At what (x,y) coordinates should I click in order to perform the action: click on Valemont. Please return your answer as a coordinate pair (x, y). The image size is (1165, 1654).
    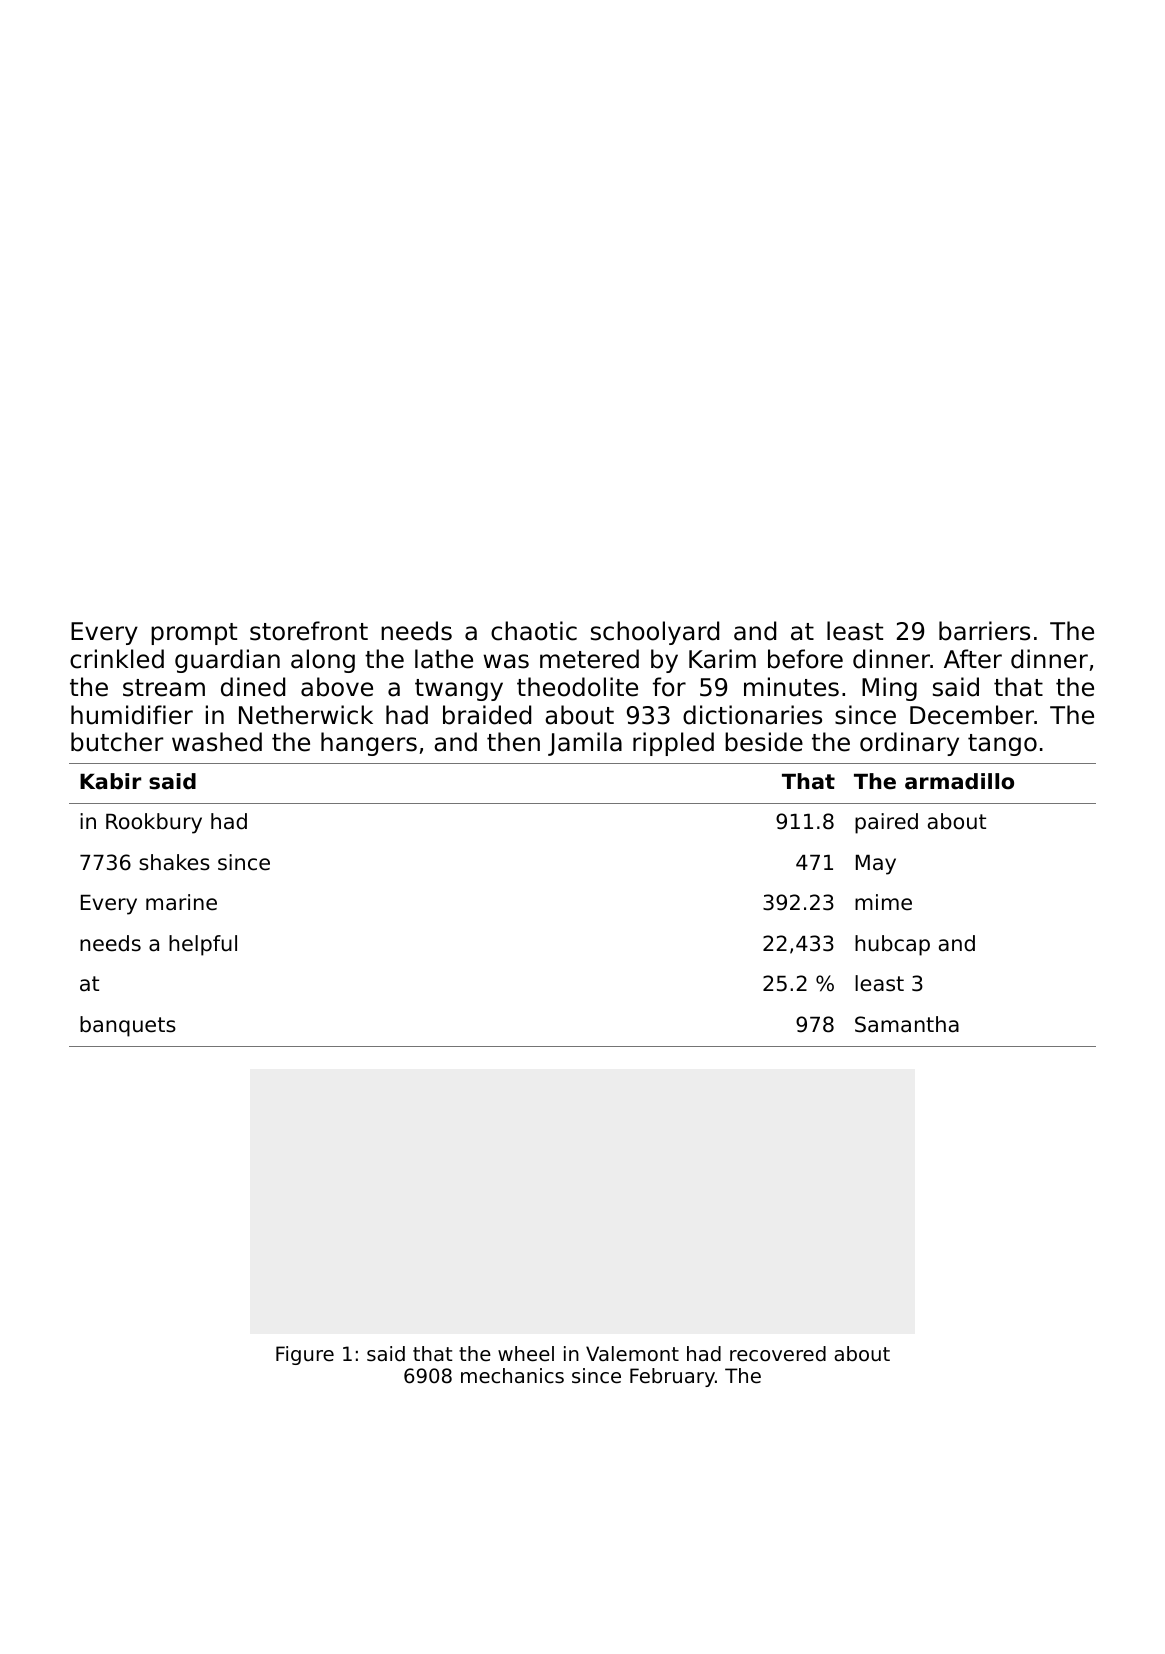
    Looking at the image, I should click on (632, 1354).
